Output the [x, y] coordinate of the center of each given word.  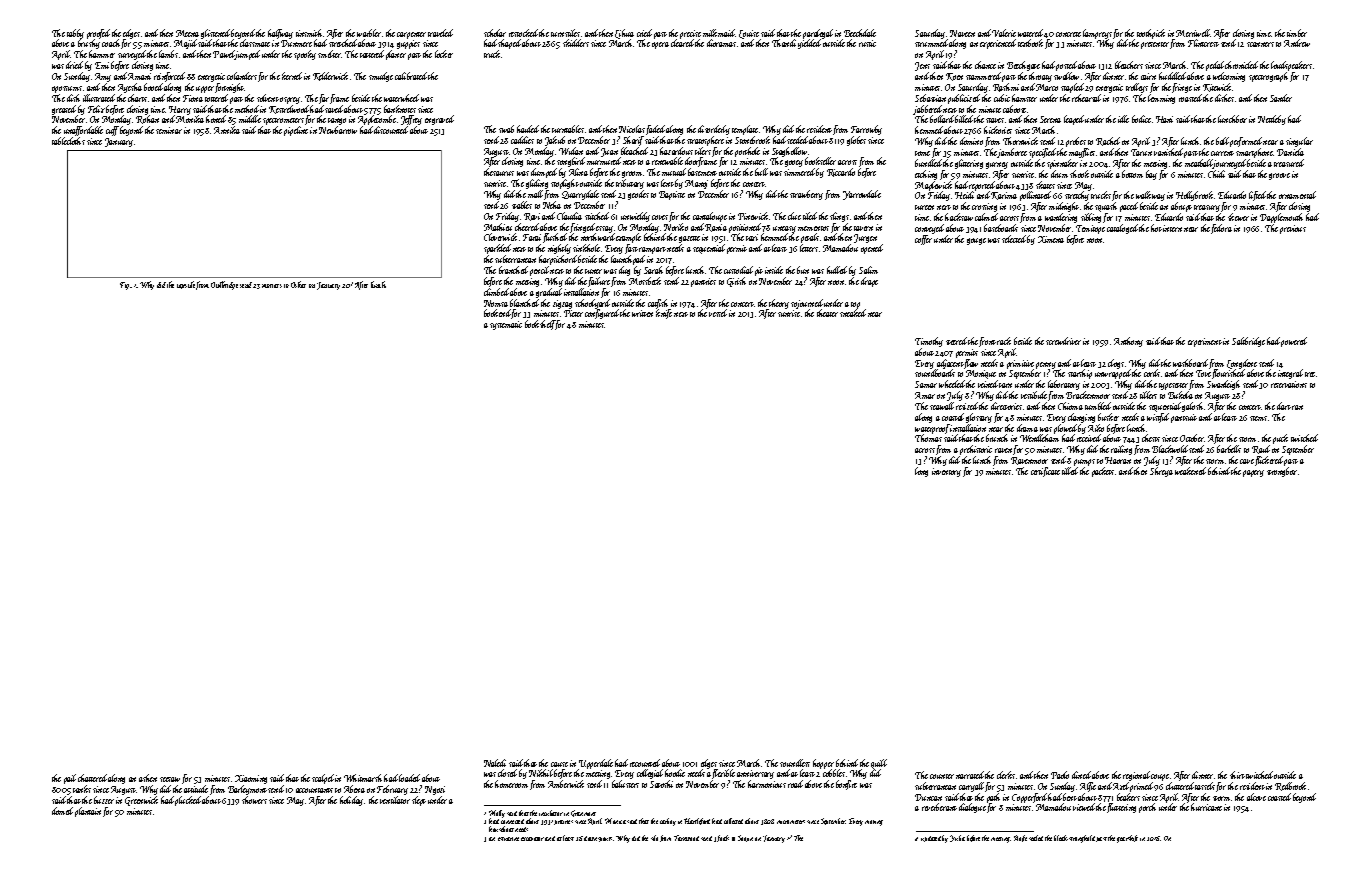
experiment [1205, 342]
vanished [1168, 152]
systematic [506, 325]
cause [559, 764]
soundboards [935, 373]
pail [70, 779]
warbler [369, 33]
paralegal [818, 34]
